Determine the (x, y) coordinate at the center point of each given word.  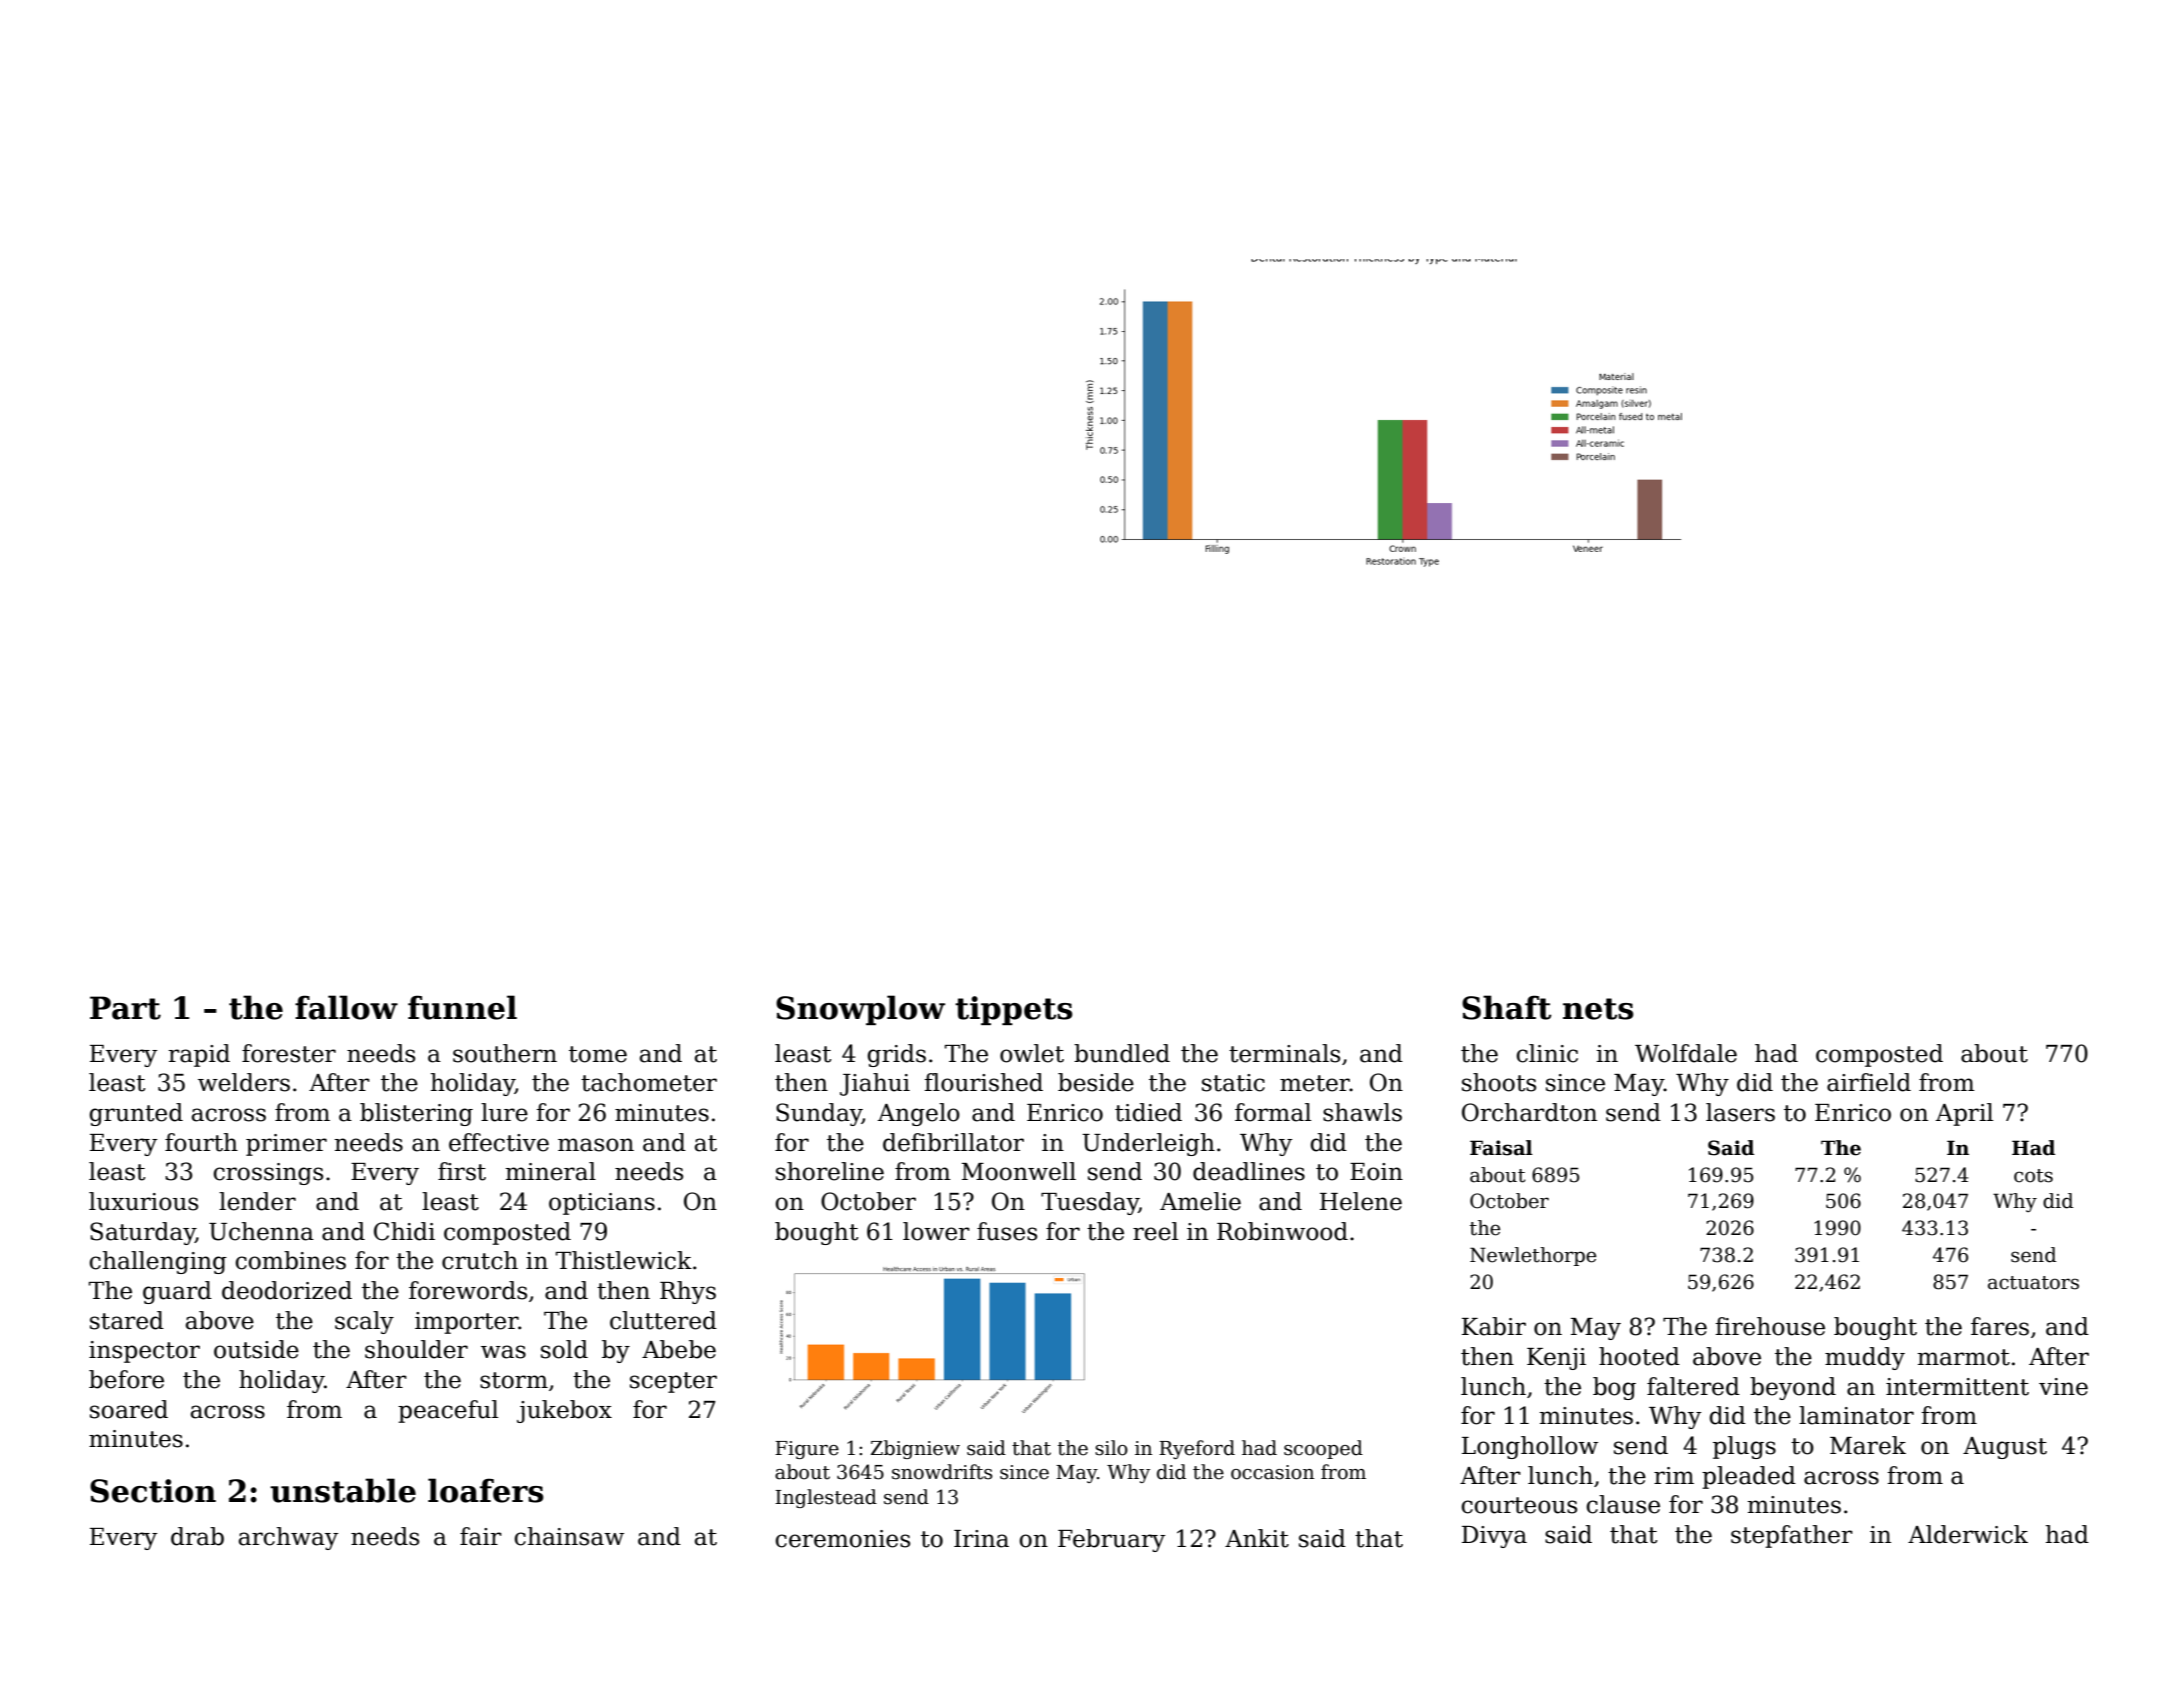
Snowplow (860, 1010)
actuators (2033, 1283)
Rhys (688, 1292)
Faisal (1501, 1148)
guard (177, 1292)
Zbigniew (915, 1449)
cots (2033, 1176)
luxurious (143, 1201)
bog (1614, 1388)
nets (1598, 1009)
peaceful (448, 1411)
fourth (201, 1142)
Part (125, 1008)
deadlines (1249, 1171)
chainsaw (569, 1536)
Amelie (1200, 1201)
